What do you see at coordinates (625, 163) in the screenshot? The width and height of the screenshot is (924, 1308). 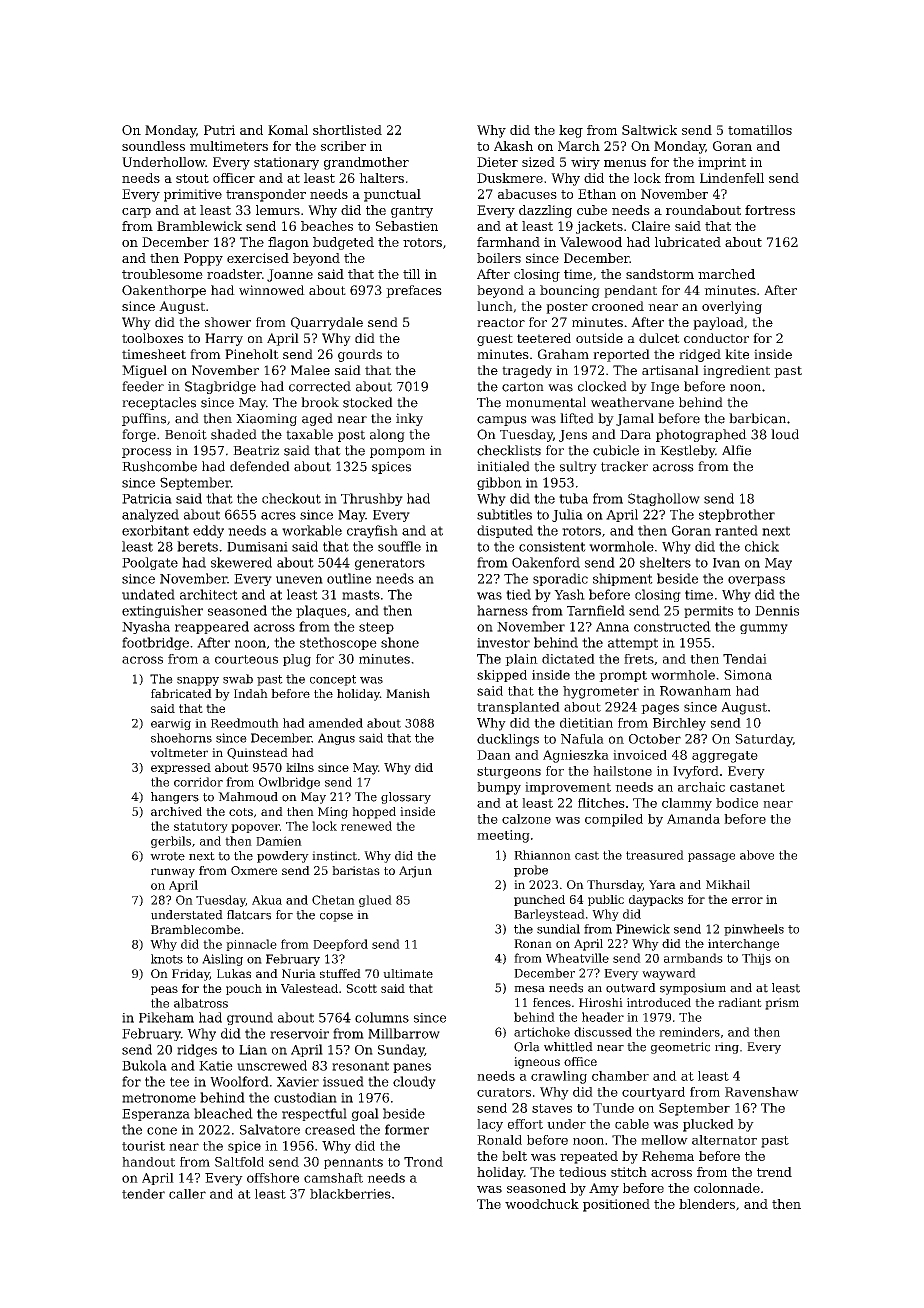 I see `menus` at bounding box center [625, 163].
